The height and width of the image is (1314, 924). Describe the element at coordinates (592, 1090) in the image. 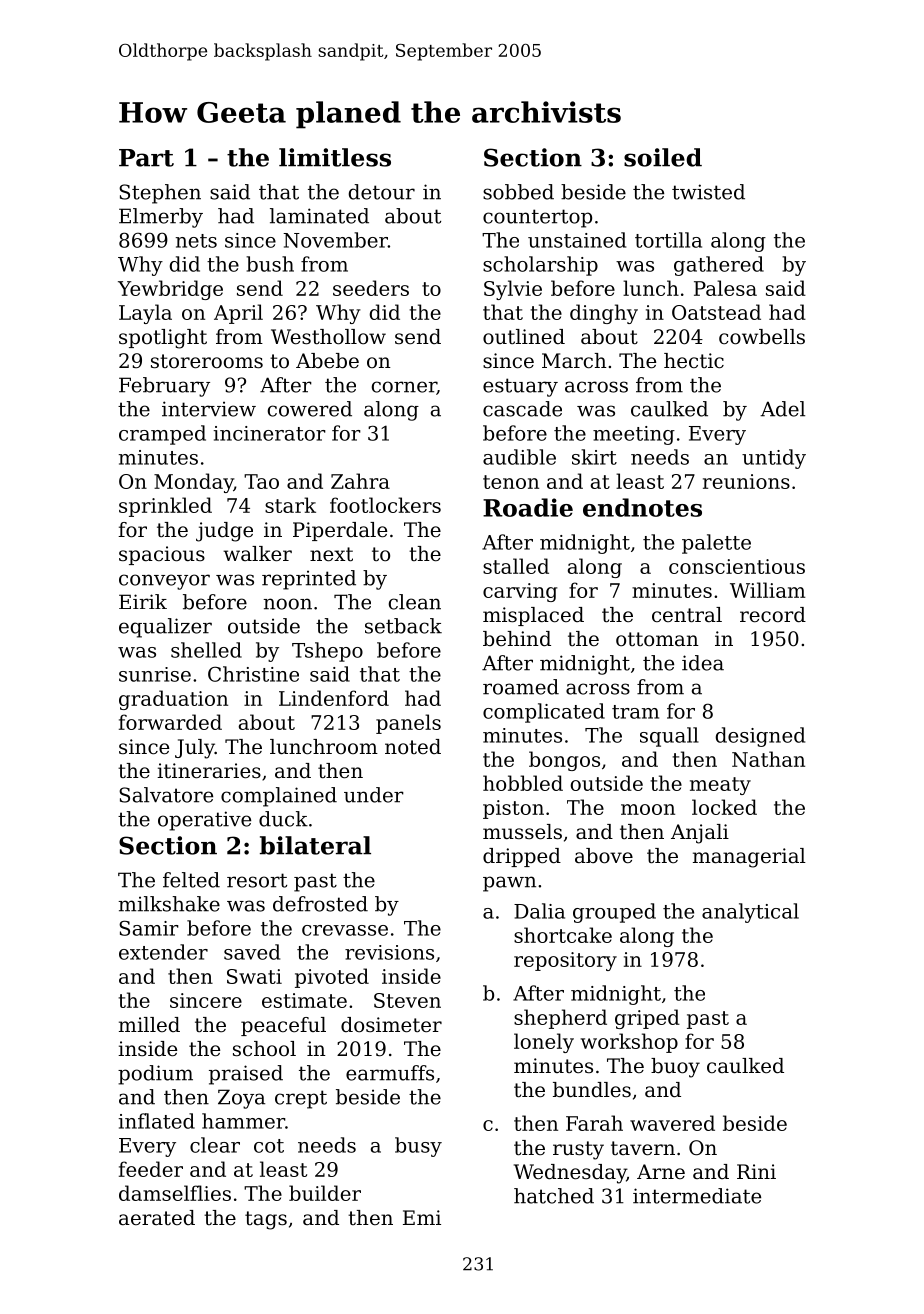

I see `bundles` at that location.
